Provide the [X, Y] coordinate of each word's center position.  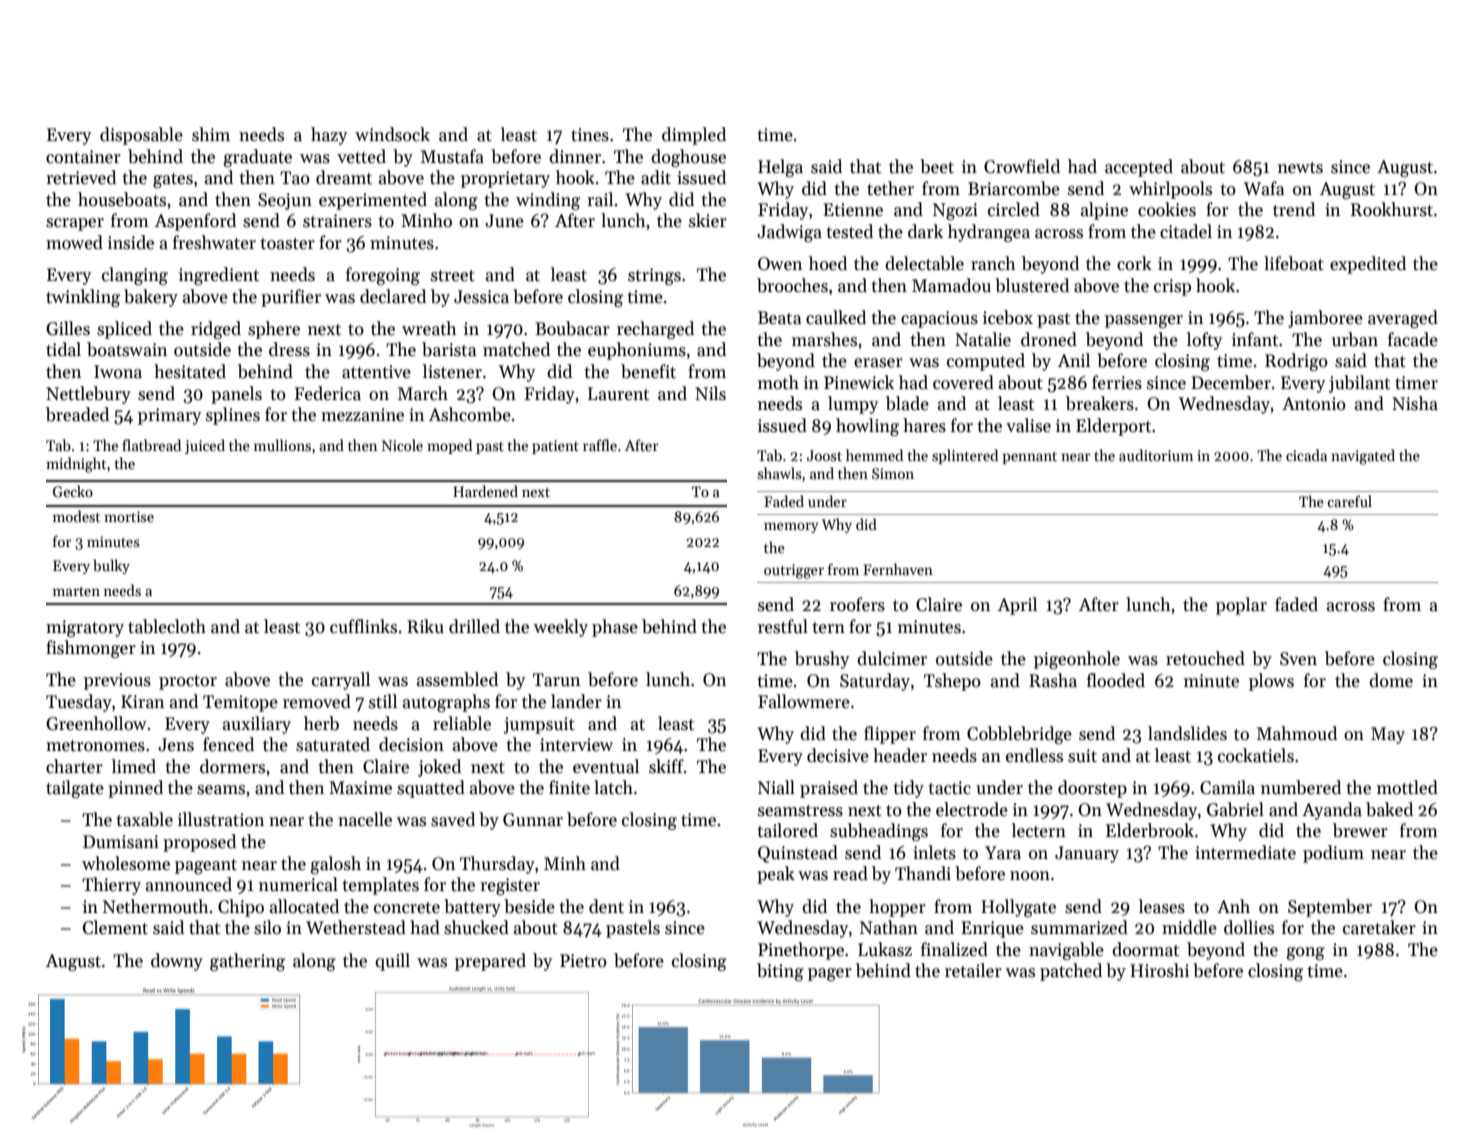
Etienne [853, 210]
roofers [857, 604]
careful [1349, 501]
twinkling [83, 298]
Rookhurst [1392, 209]
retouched [1205, 658]
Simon [893, 473]
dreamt [344, 177]
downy [177, 962]
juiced [205, 446]
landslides [1187, 733]
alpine [1104, 211]
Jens [176, 745]
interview [576, 745]
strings [654, 276]
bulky [111, 566]
